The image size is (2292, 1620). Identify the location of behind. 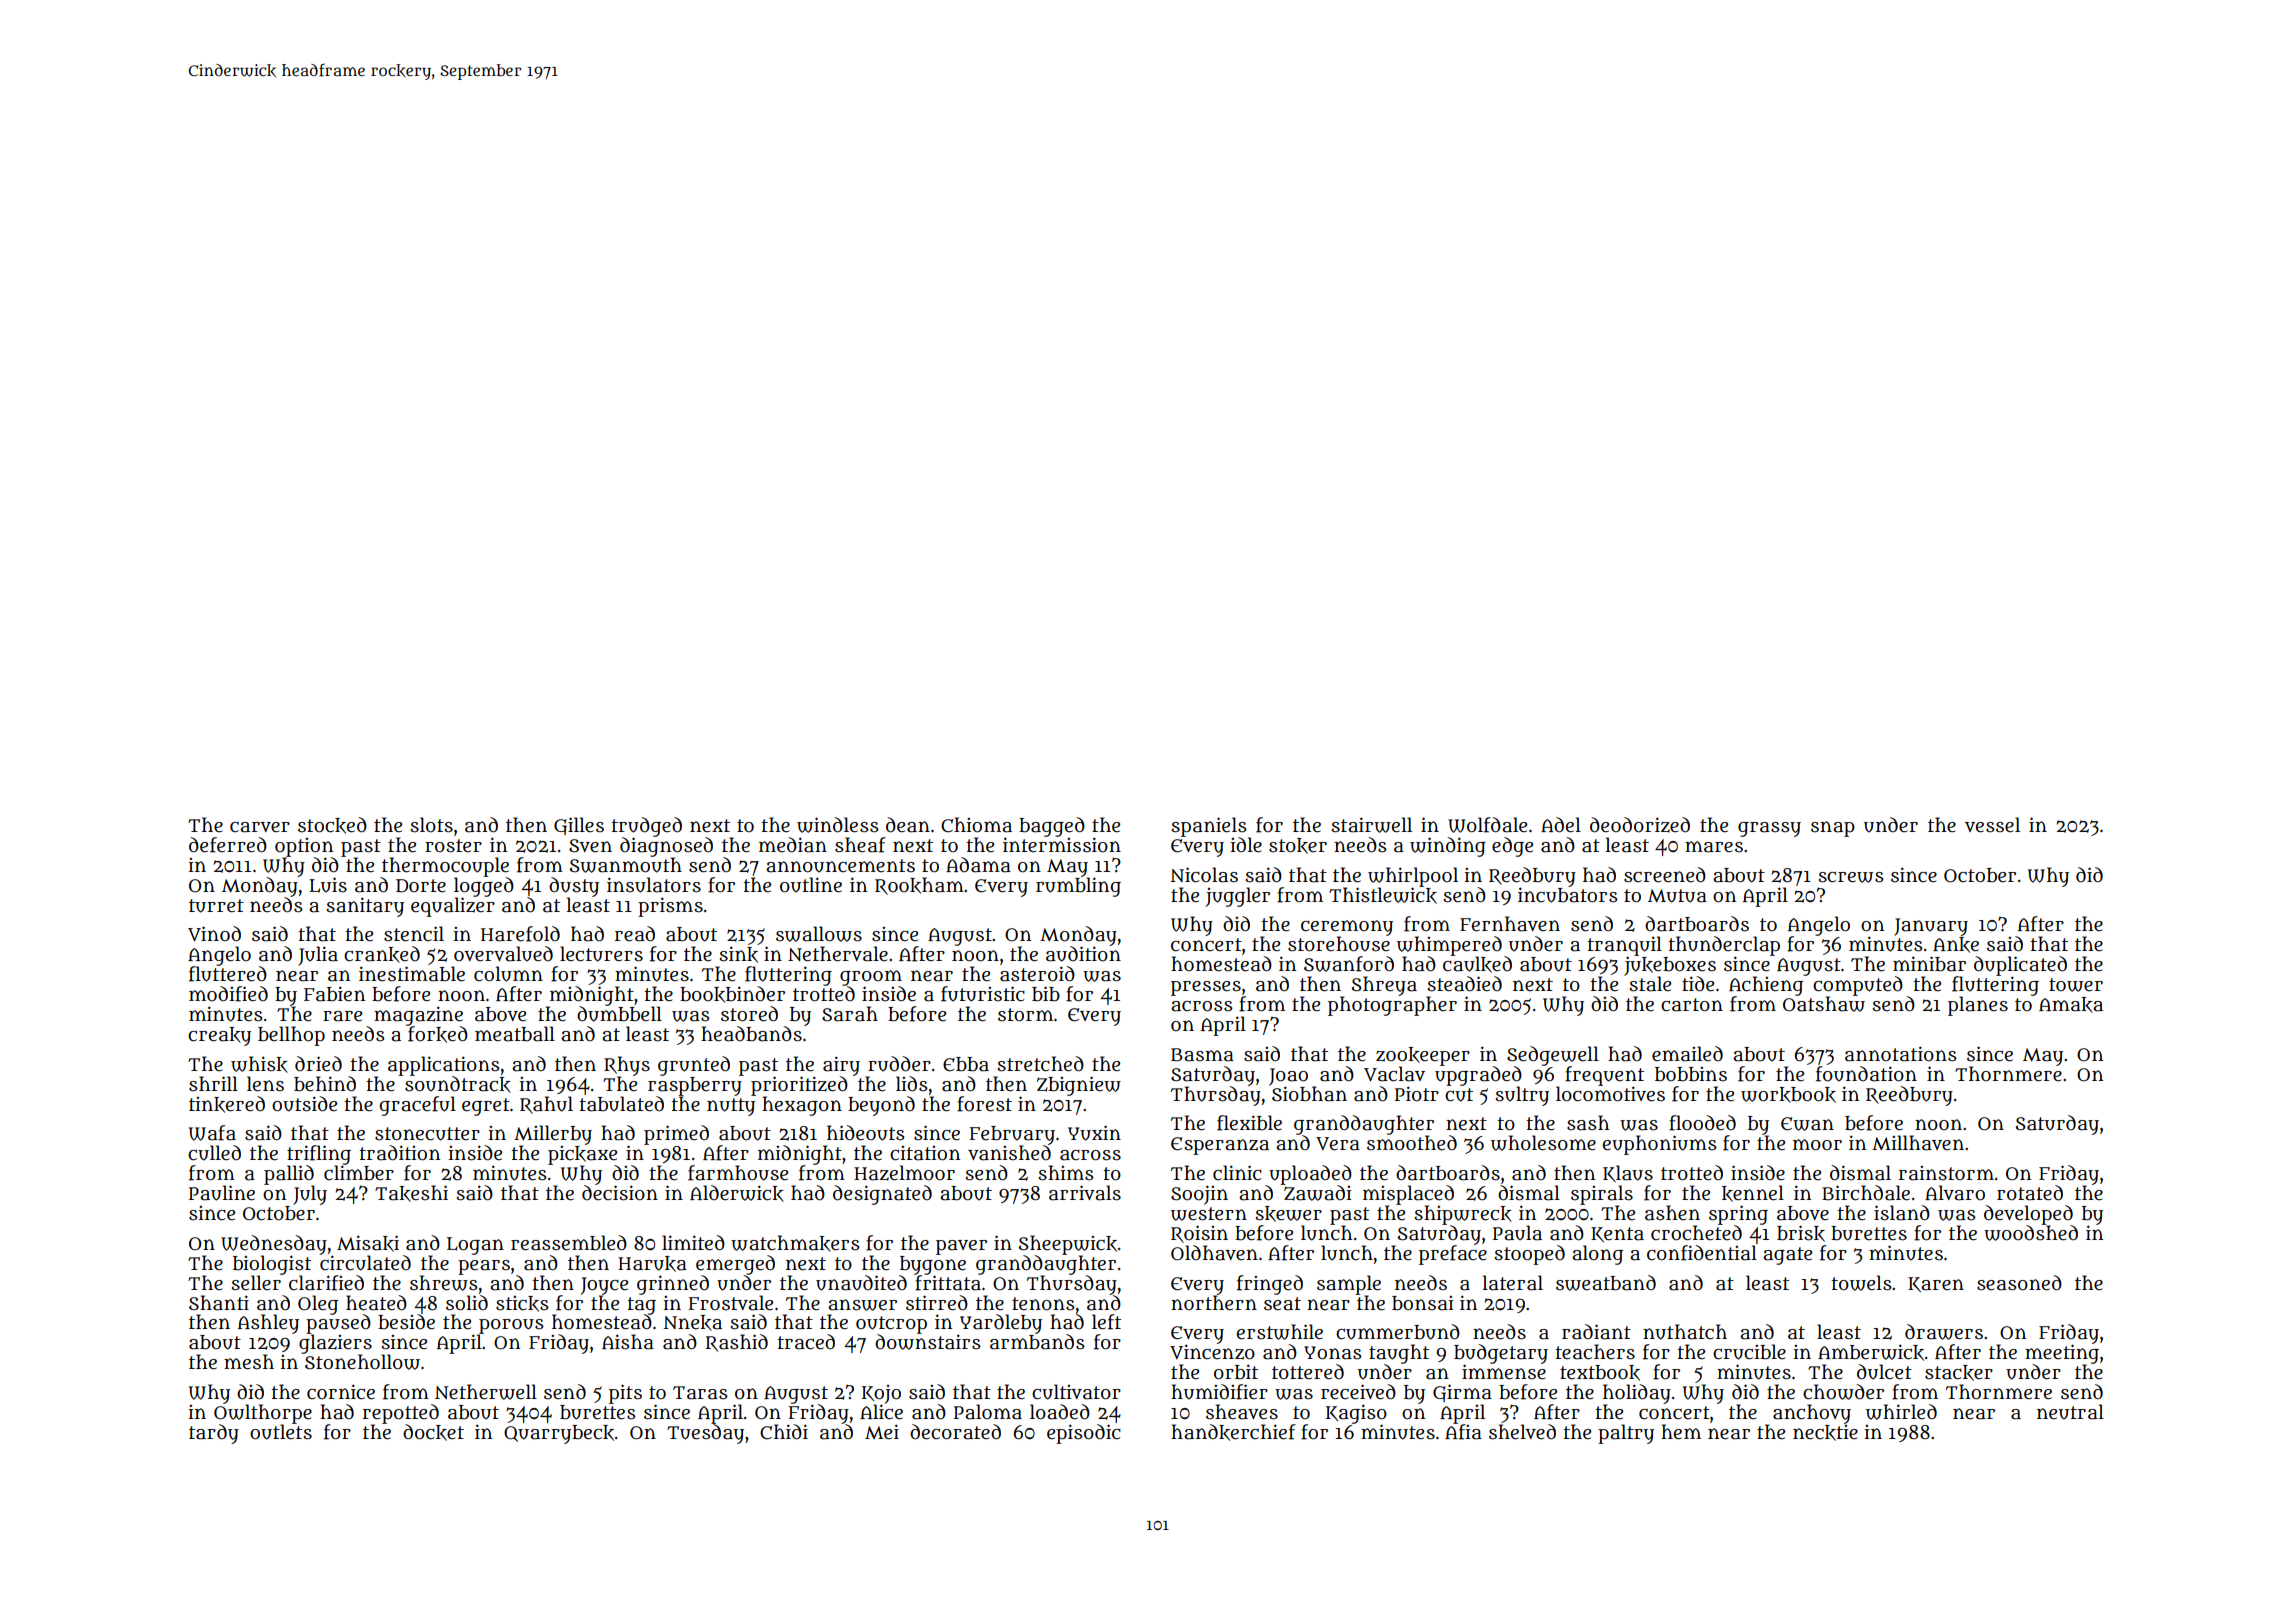
(325, 1084).
